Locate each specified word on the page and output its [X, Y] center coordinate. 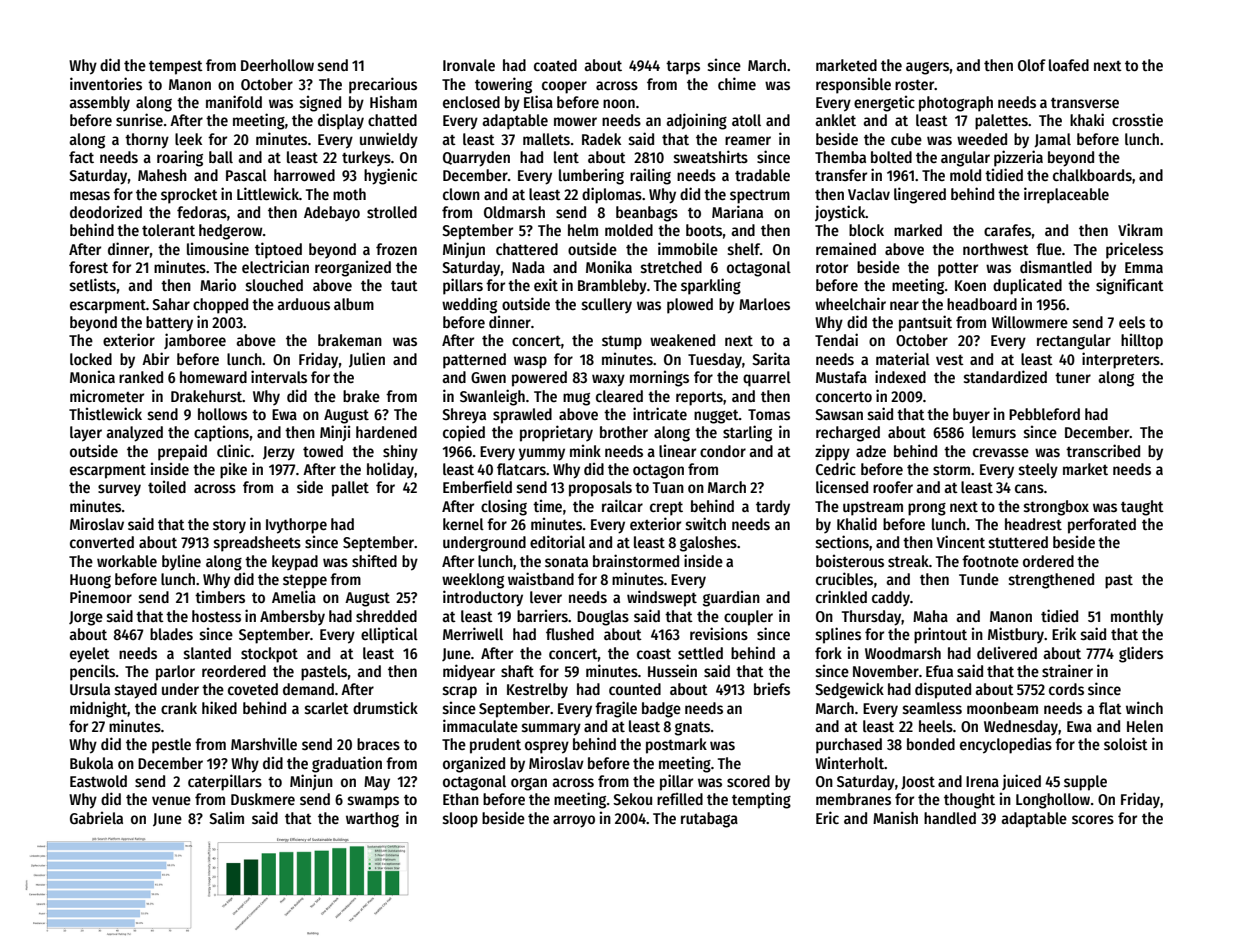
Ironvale [469, 65]
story [229, 526]
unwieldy [389, 140]
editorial [557, 541]
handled [950, 818]
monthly [1137, 618]
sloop [460, 820]
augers [927, 68]
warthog [372, 820]
